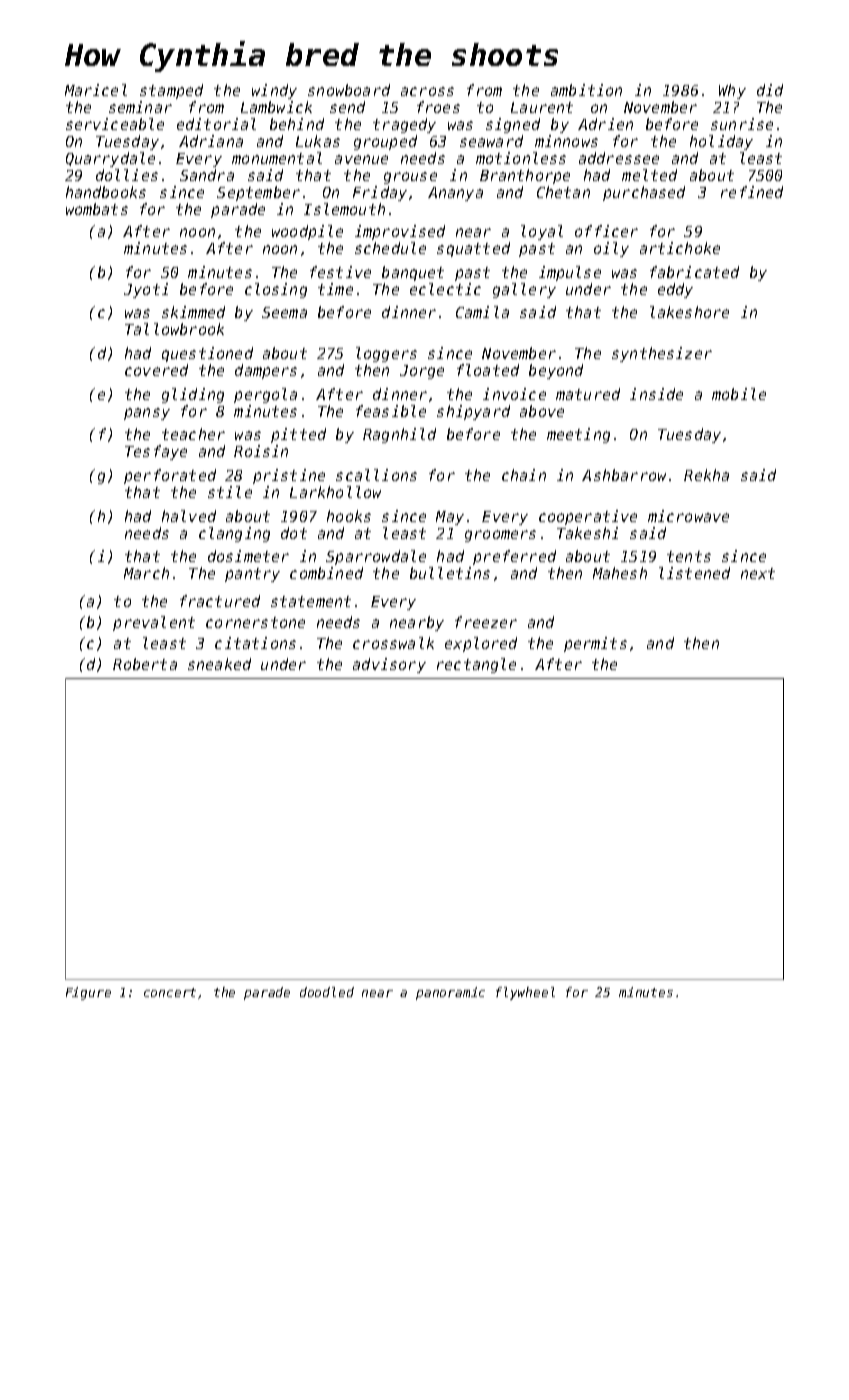  I want to click on crosswalk, so click(393, 643).
